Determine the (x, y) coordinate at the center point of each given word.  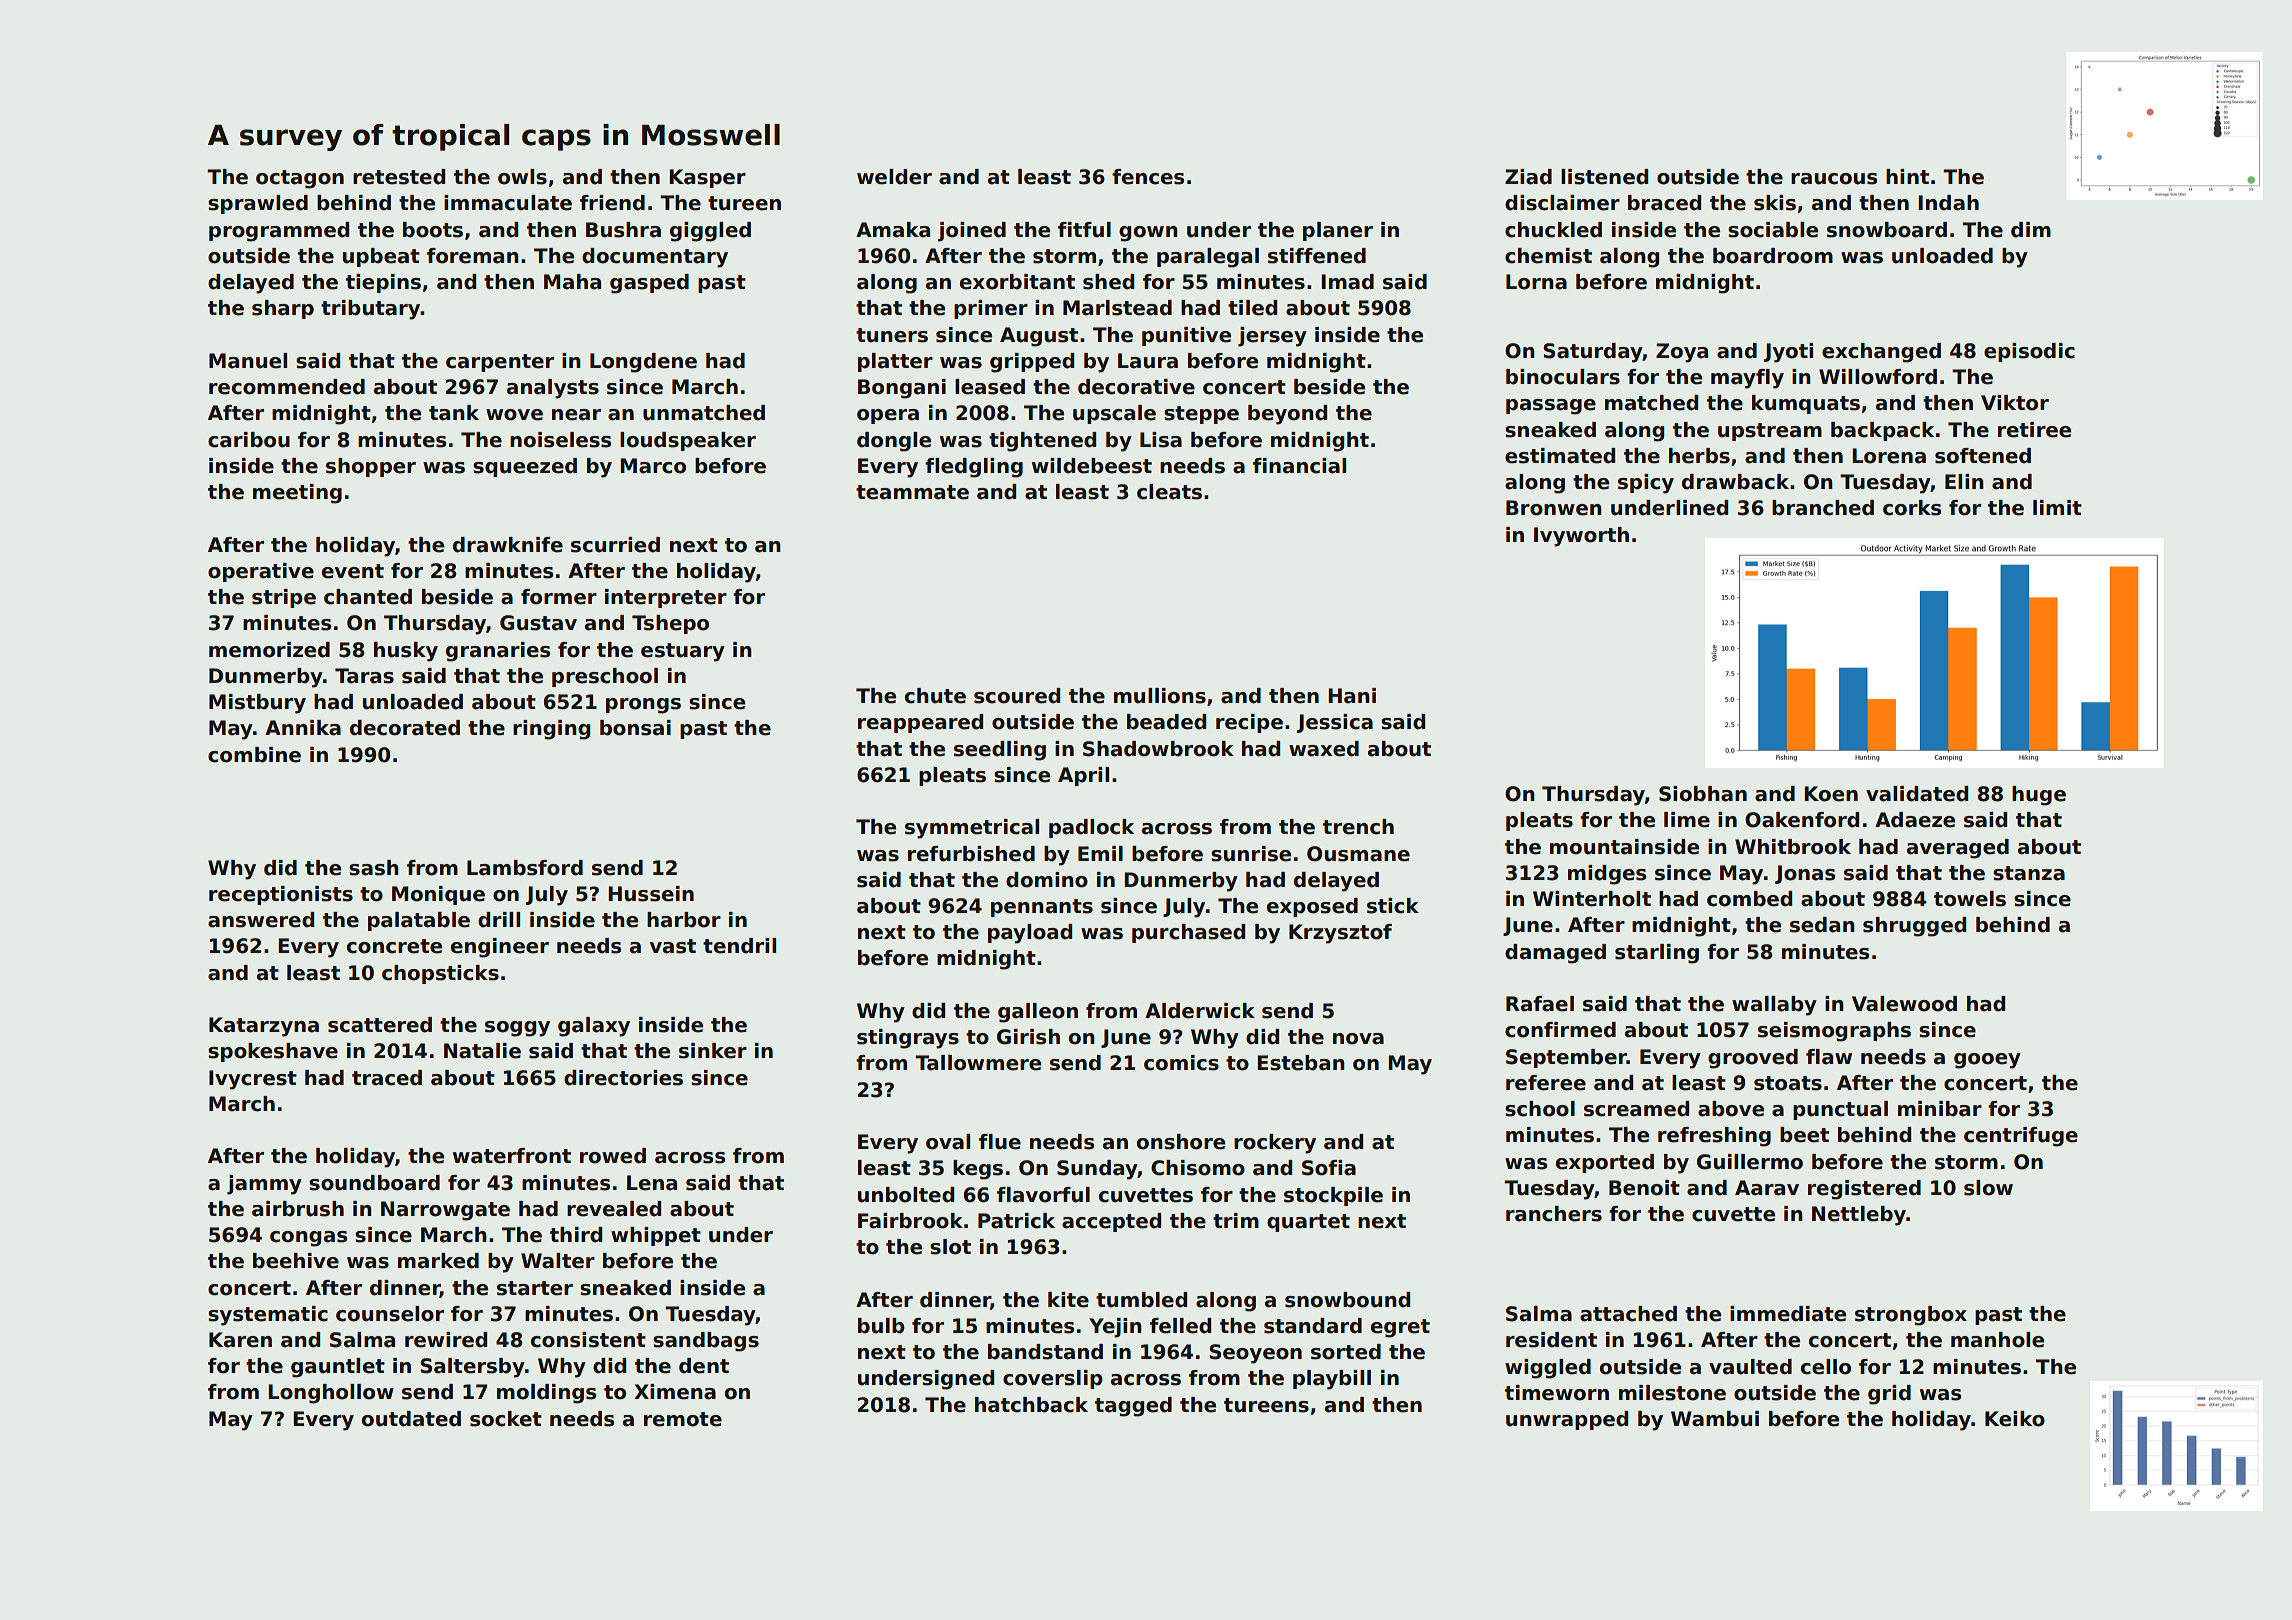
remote (683, 1419)
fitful (1084, 230)
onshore (1181, 1142)
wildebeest (1092, 466)
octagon (300, 179)
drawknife (508, 545)
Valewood (1904, 1004)
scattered (380, 1025)
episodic (2029, 352)
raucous (1834, 179)
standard (1313, 1326)
